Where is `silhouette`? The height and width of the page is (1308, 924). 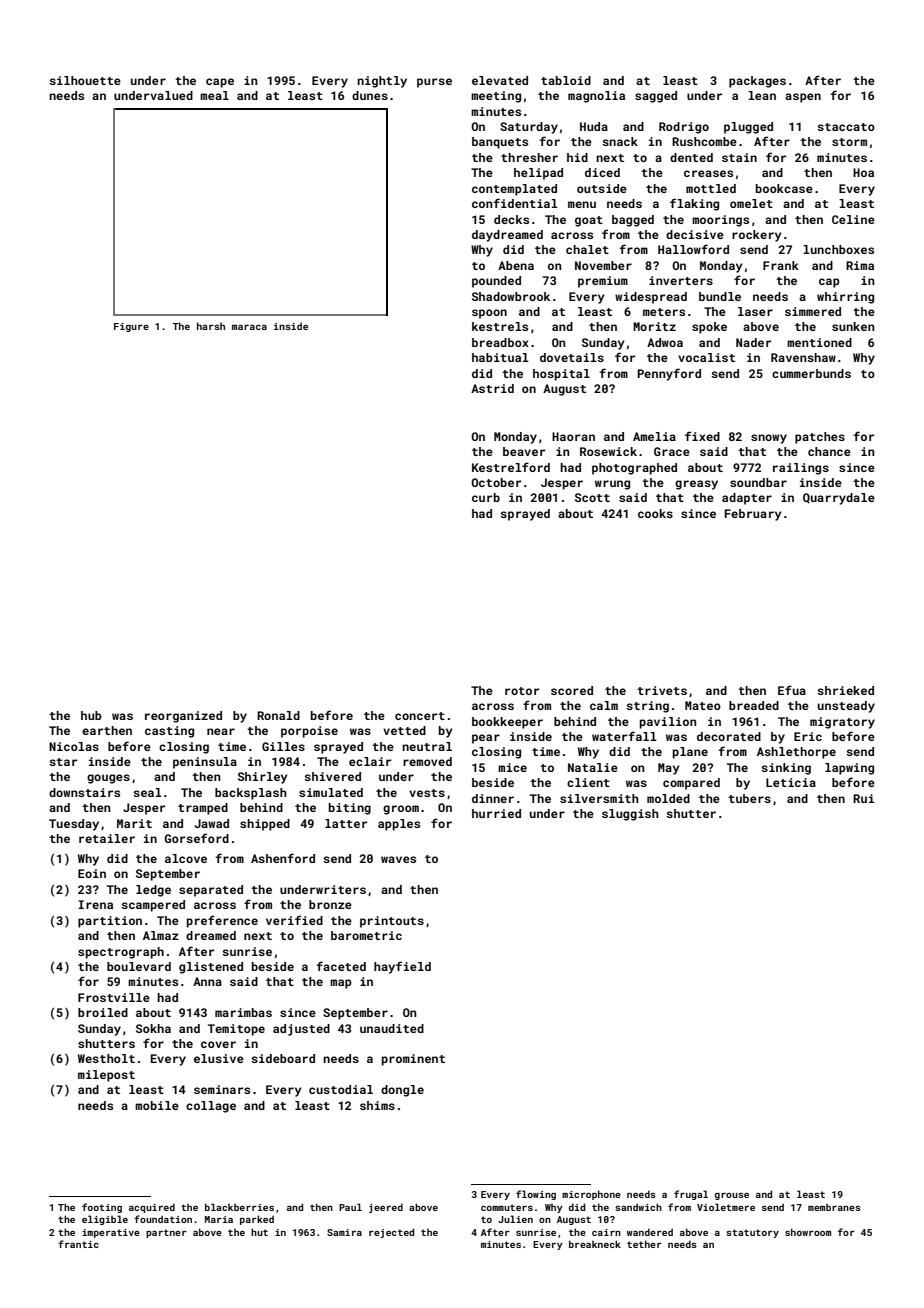
silhouette is located at coordinates (85, 80).
